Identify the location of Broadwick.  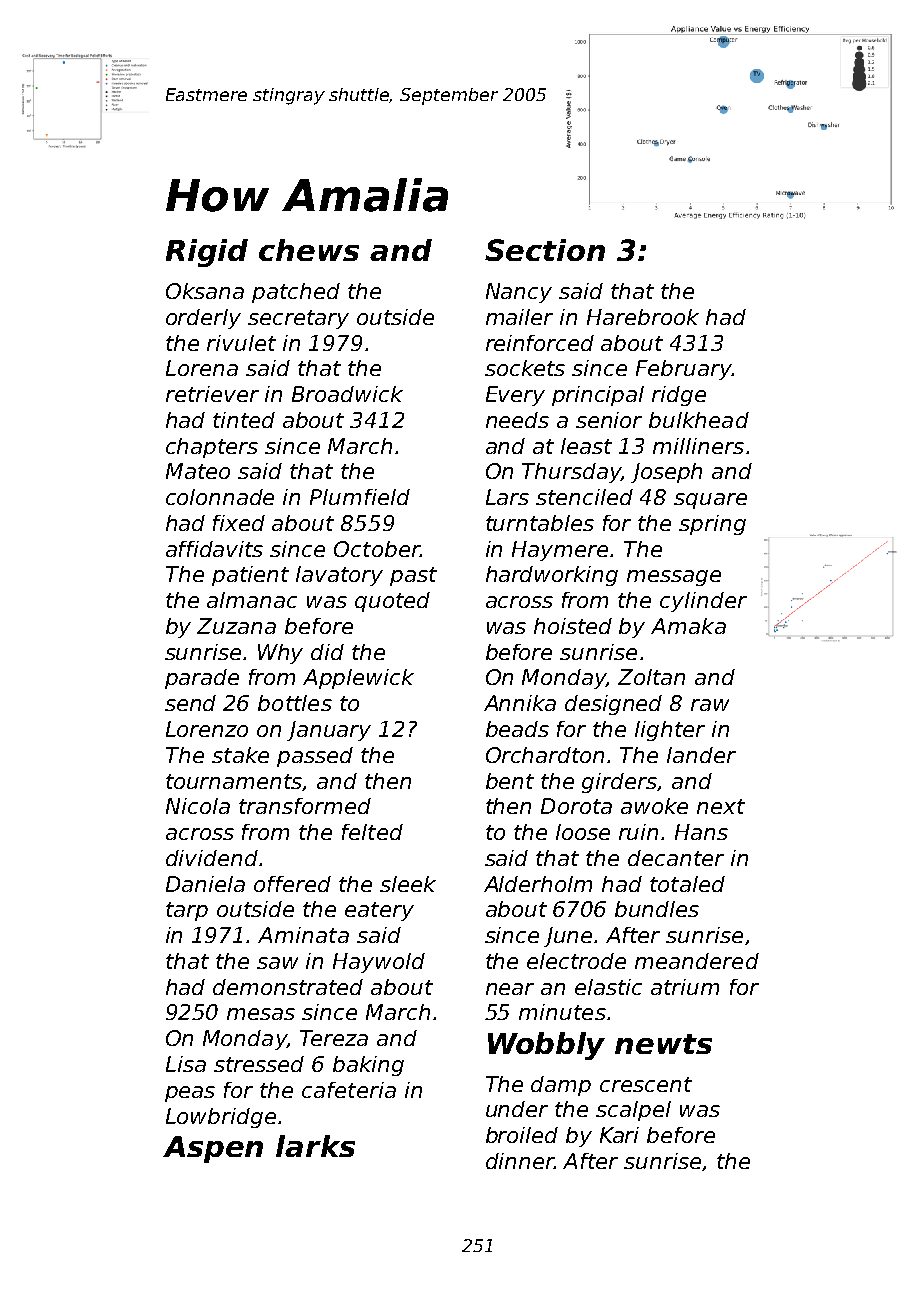
(347, 394).
